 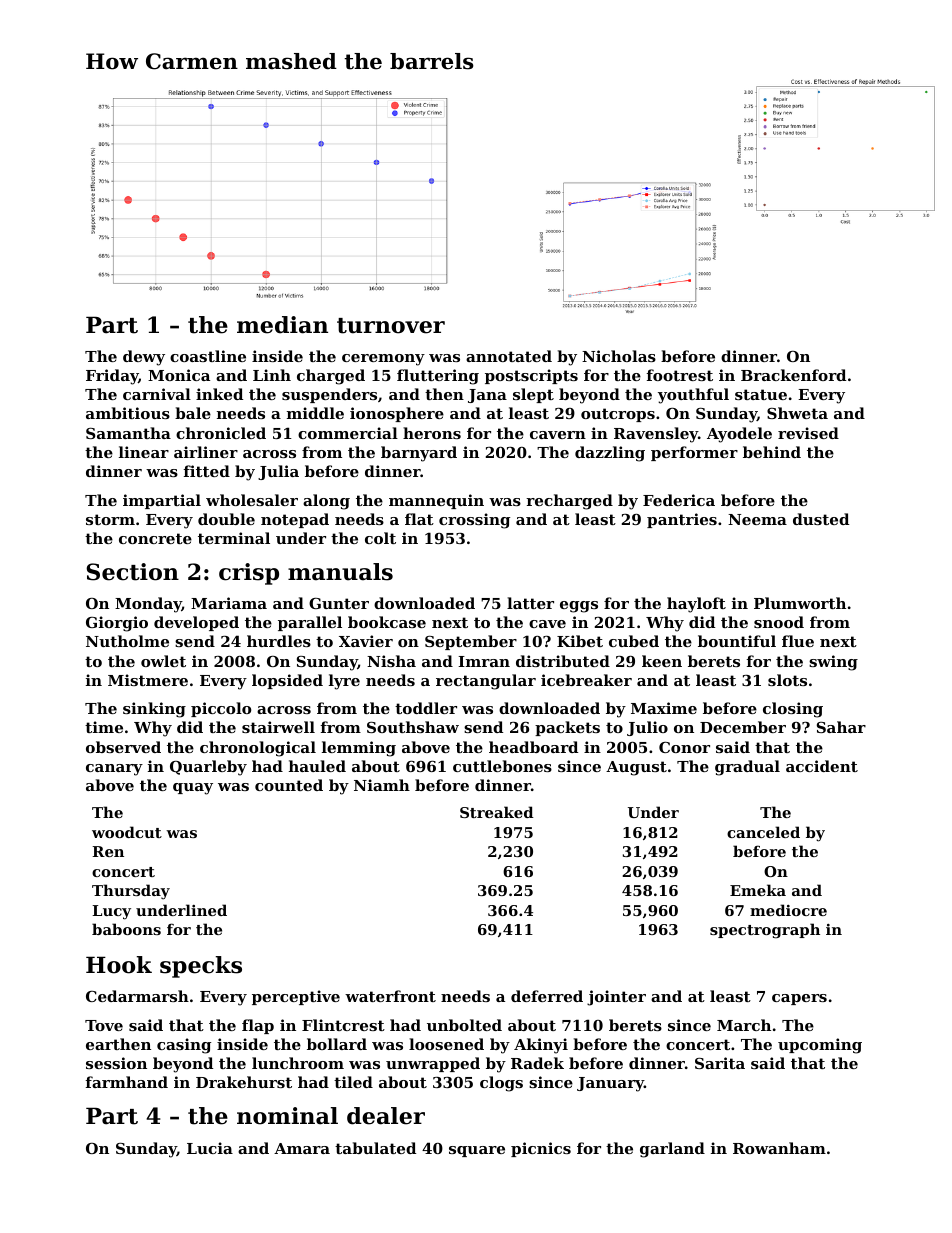 What do you see at coordinates (210, 1148) in the screenshot?
I see `Lucia` at bounding box center [210, 1148].
